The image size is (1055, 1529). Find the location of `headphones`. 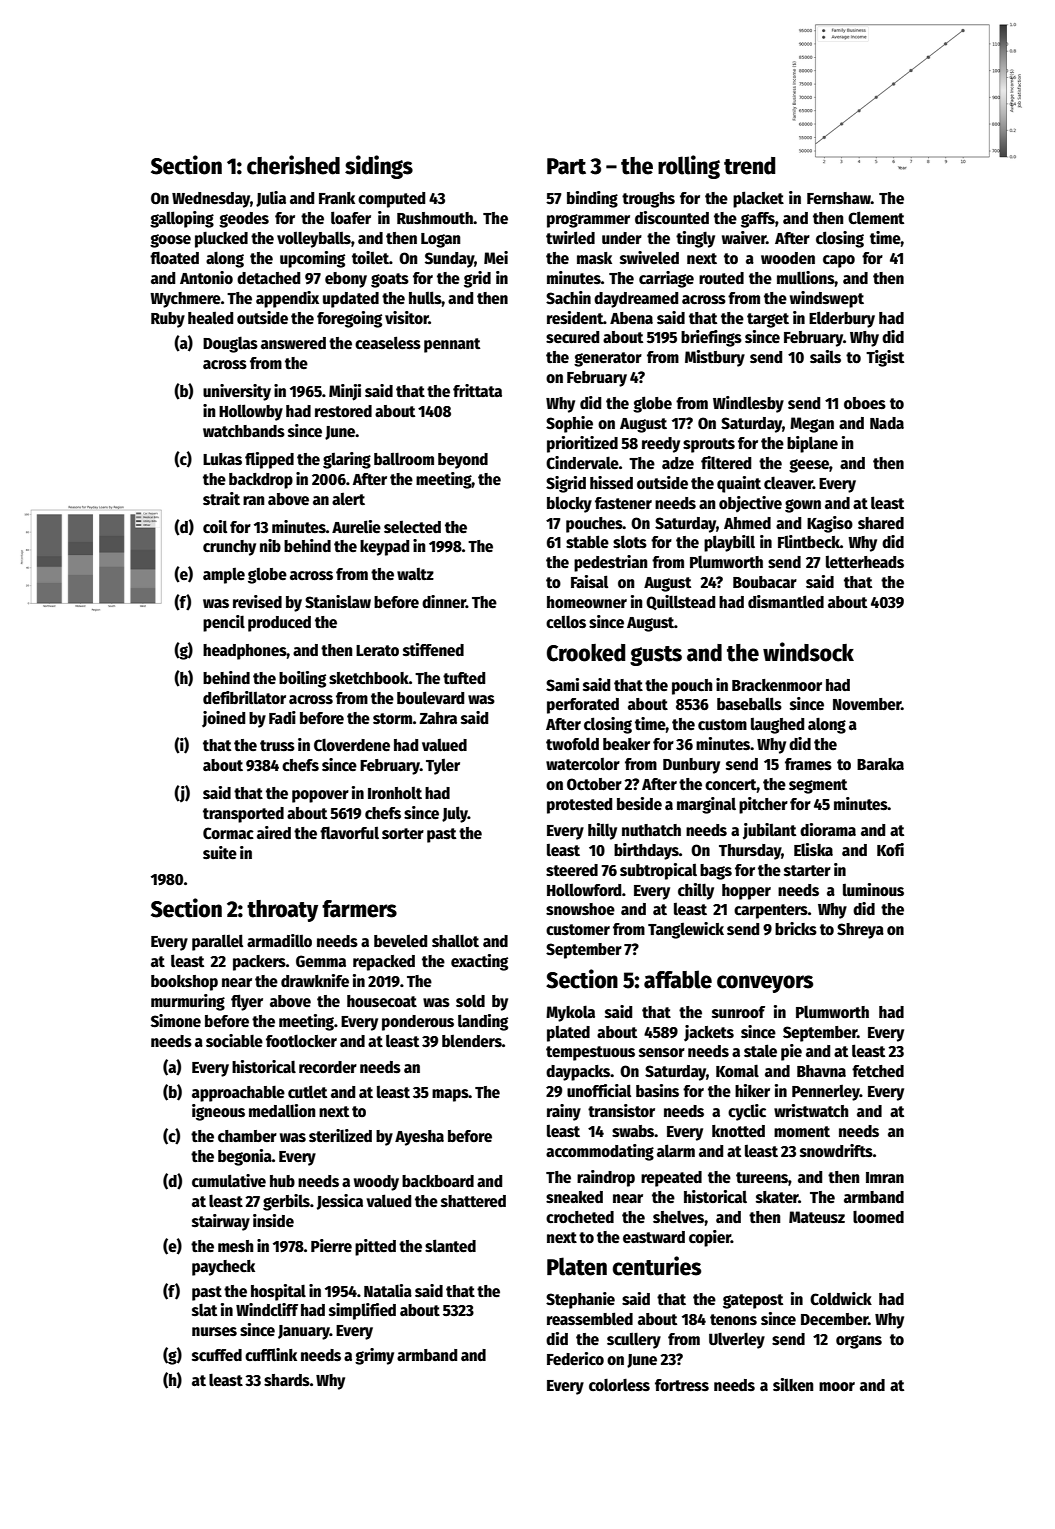

headphones is located at coordinates (245, 652).
